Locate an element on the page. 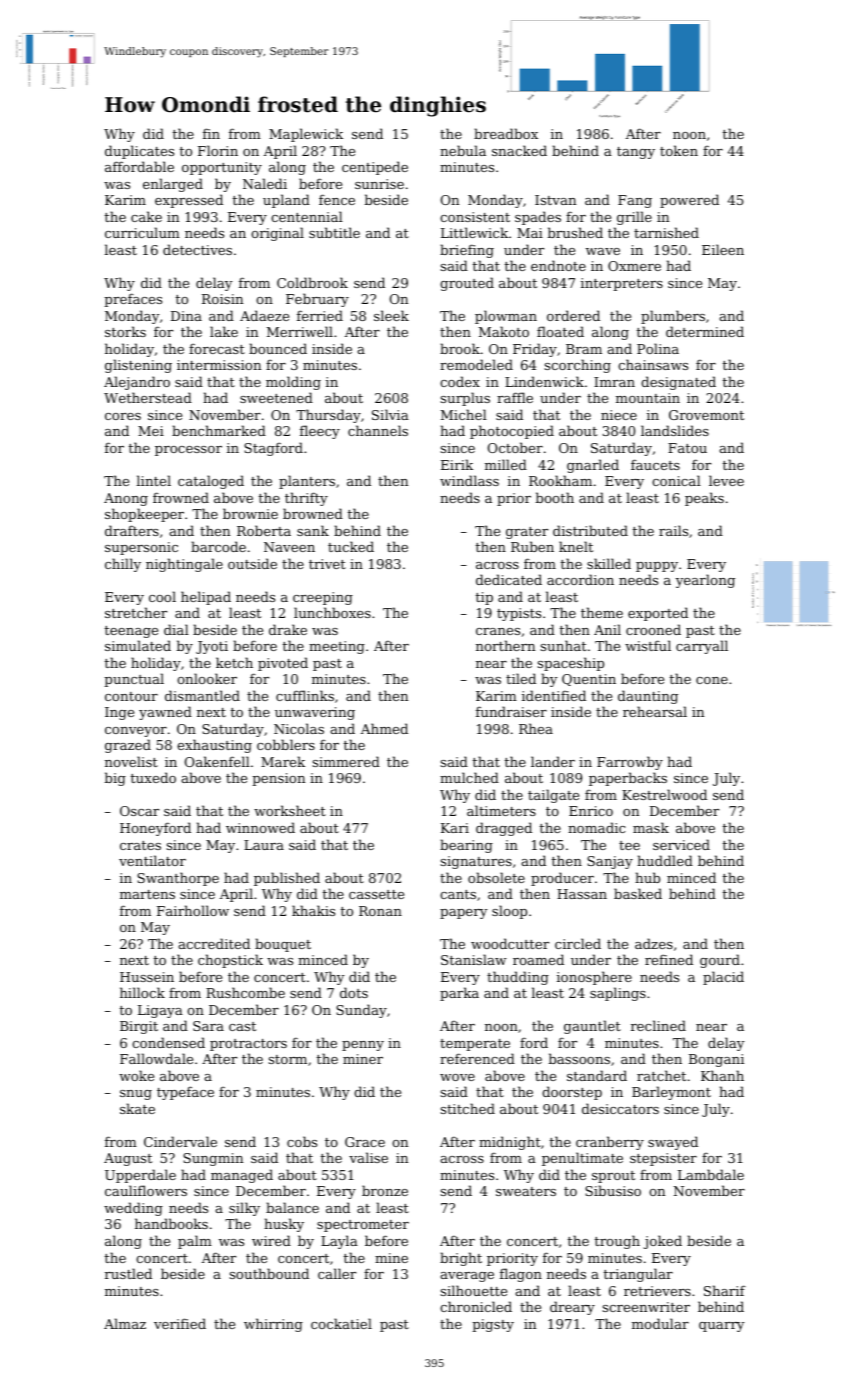 This document has height=1400, width=849. duplicates is located at coordinates (139, 152).
